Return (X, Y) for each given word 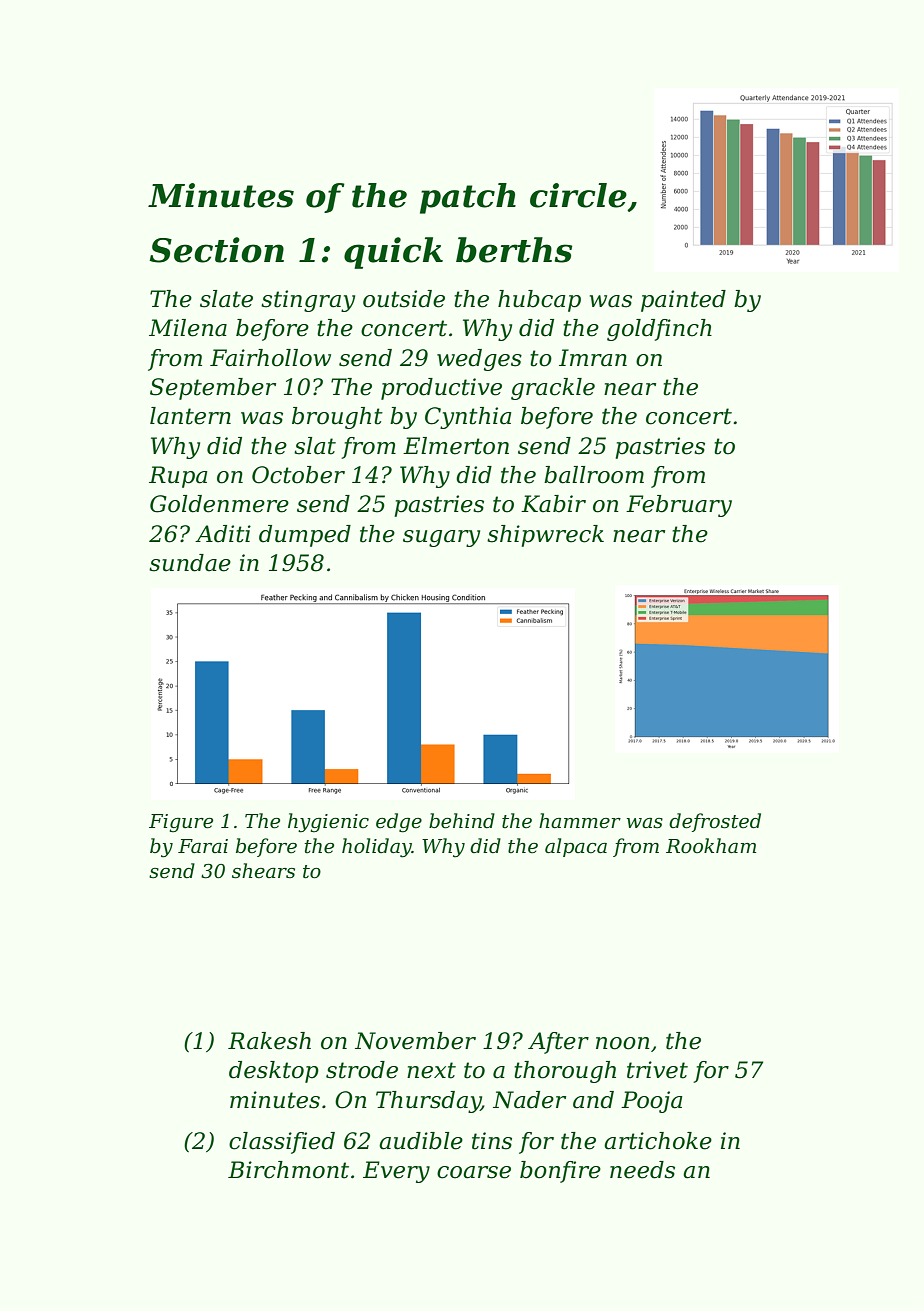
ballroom (594, 475)
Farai (203, 846)
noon (623, 1043)
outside (404, 299)
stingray (308, 301)
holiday (377, 848)
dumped (305, 536)
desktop (274, 1072)
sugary (441, 538)
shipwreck (545, 536)
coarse (474, 1172)
